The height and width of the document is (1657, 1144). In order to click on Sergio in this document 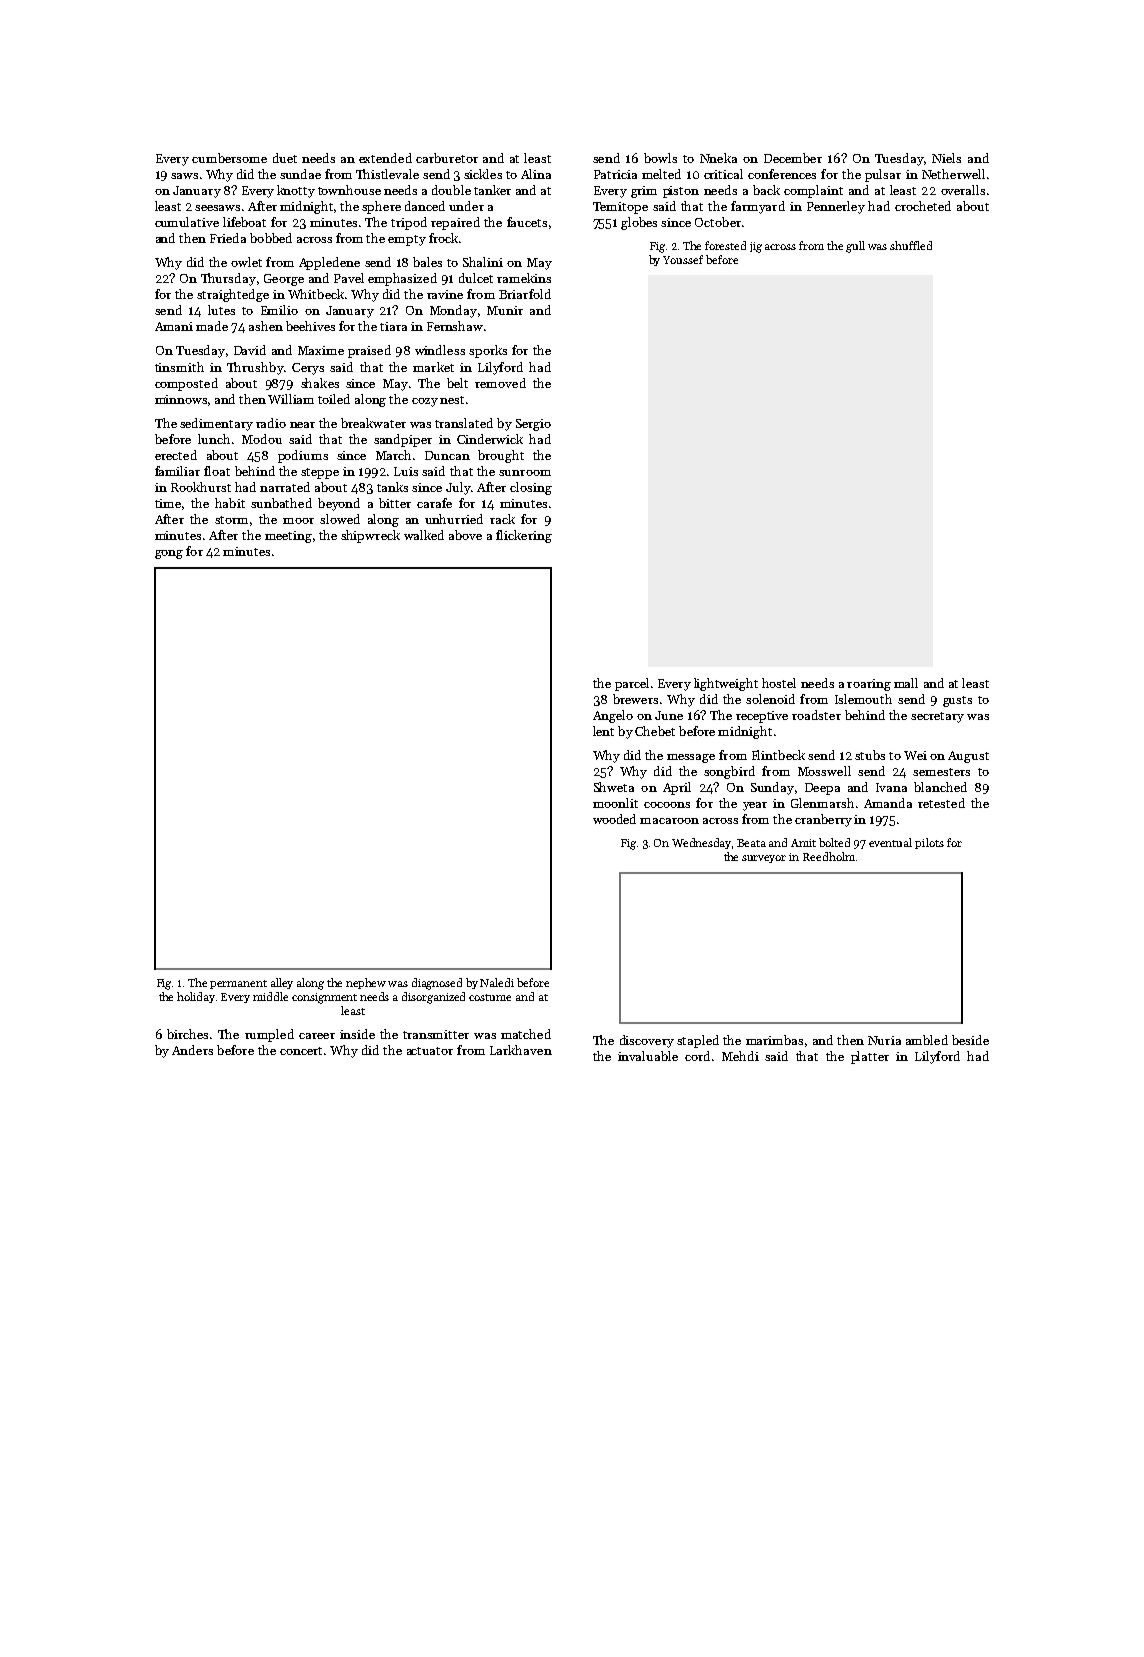, I will do `click(533, 425)`.
